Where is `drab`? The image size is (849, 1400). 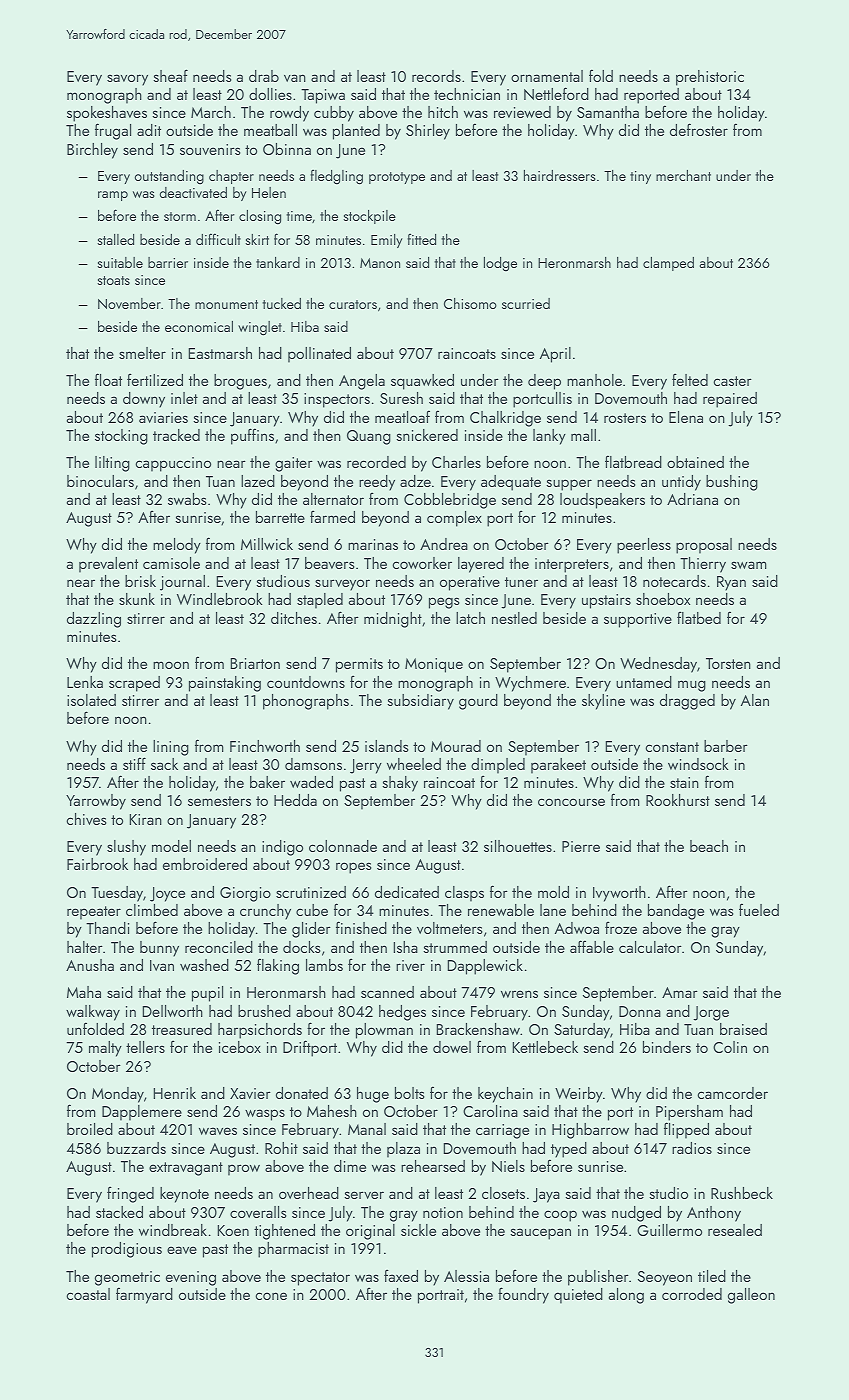 drab is located at coordinates (264, 76).
